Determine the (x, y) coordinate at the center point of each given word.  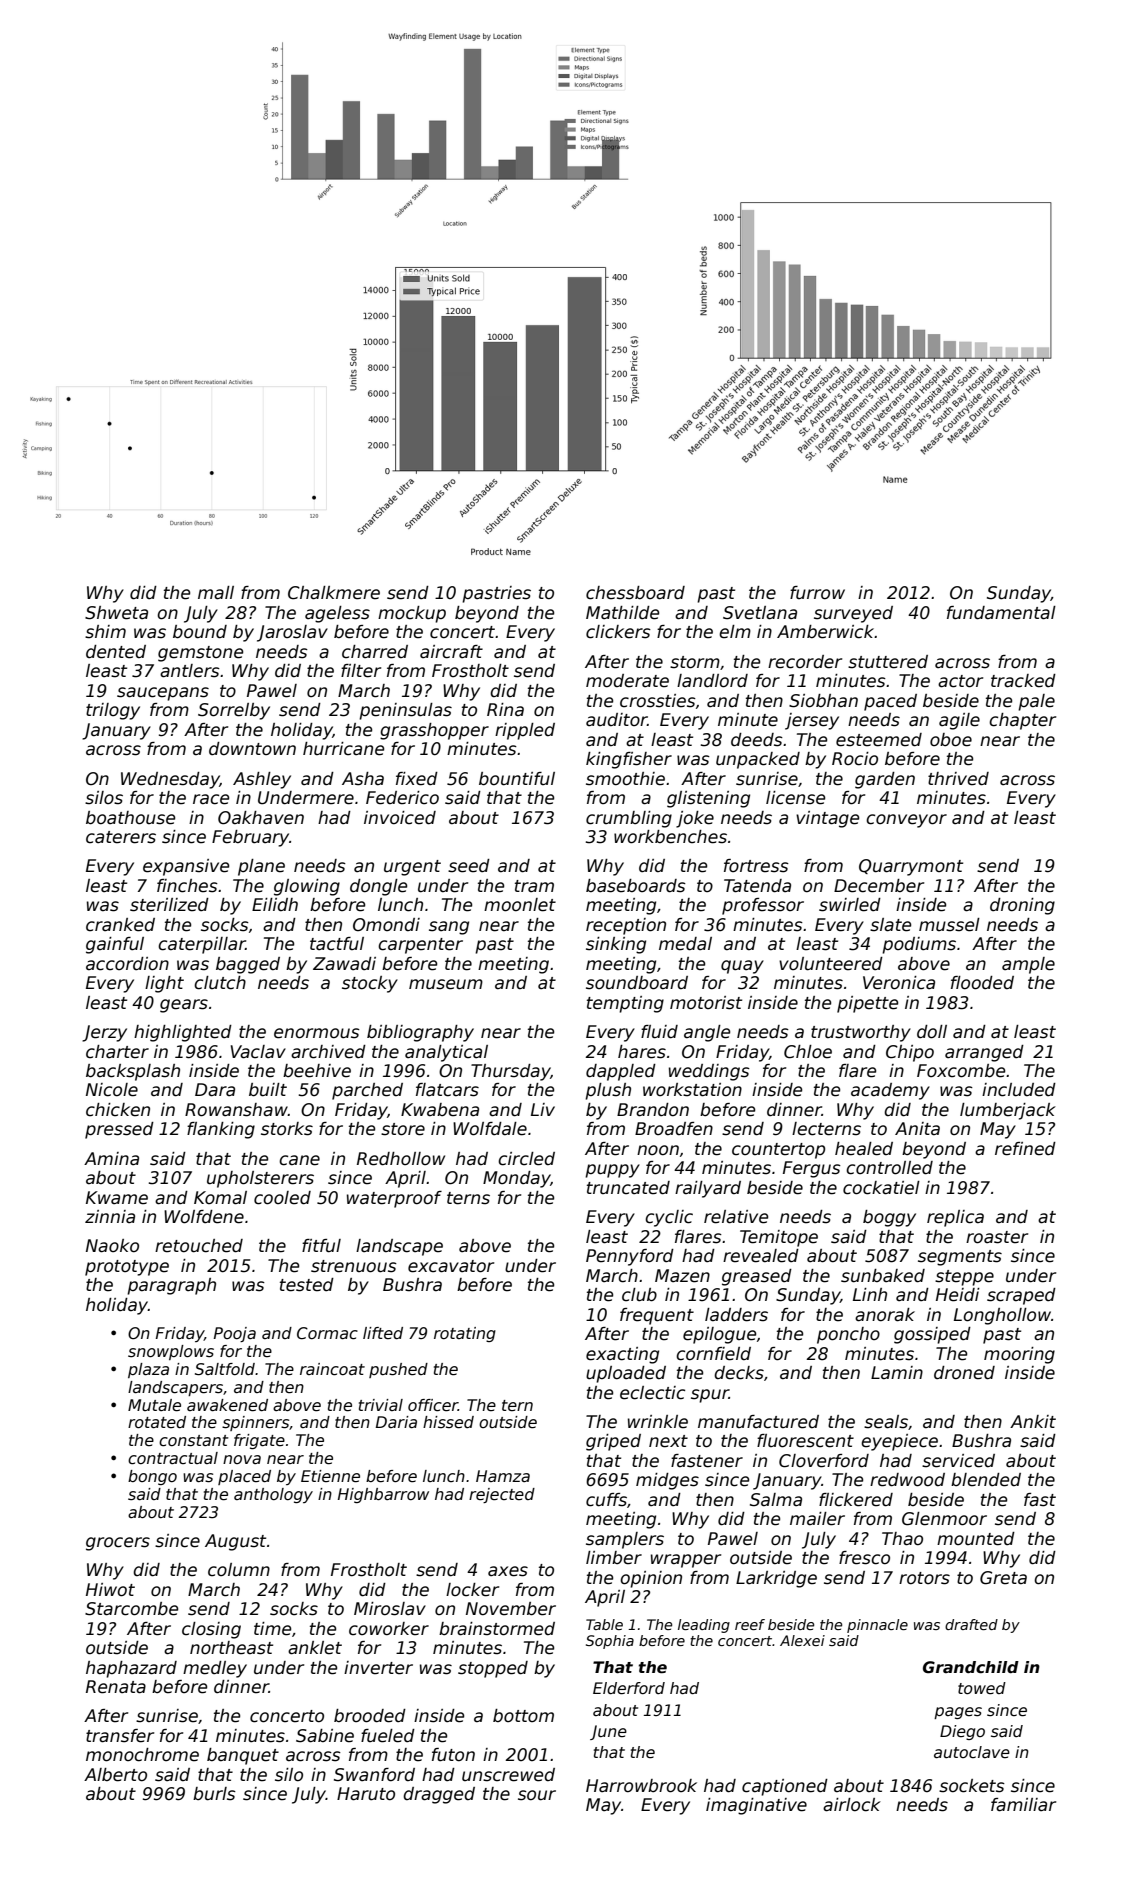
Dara (215, 1090)
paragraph (171, 1286)
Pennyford (630, 1257)
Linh (870, 1294)
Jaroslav (292, 633)
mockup (412, 614)
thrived (958, 779)
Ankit (1033, 1421)
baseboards (636, 886)
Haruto (366, 1794)
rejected (502, 1495)
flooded (982, 983)
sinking (616, 945)
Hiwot (110, 1590)
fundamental (1001, 613)
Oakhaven (261, 818)
